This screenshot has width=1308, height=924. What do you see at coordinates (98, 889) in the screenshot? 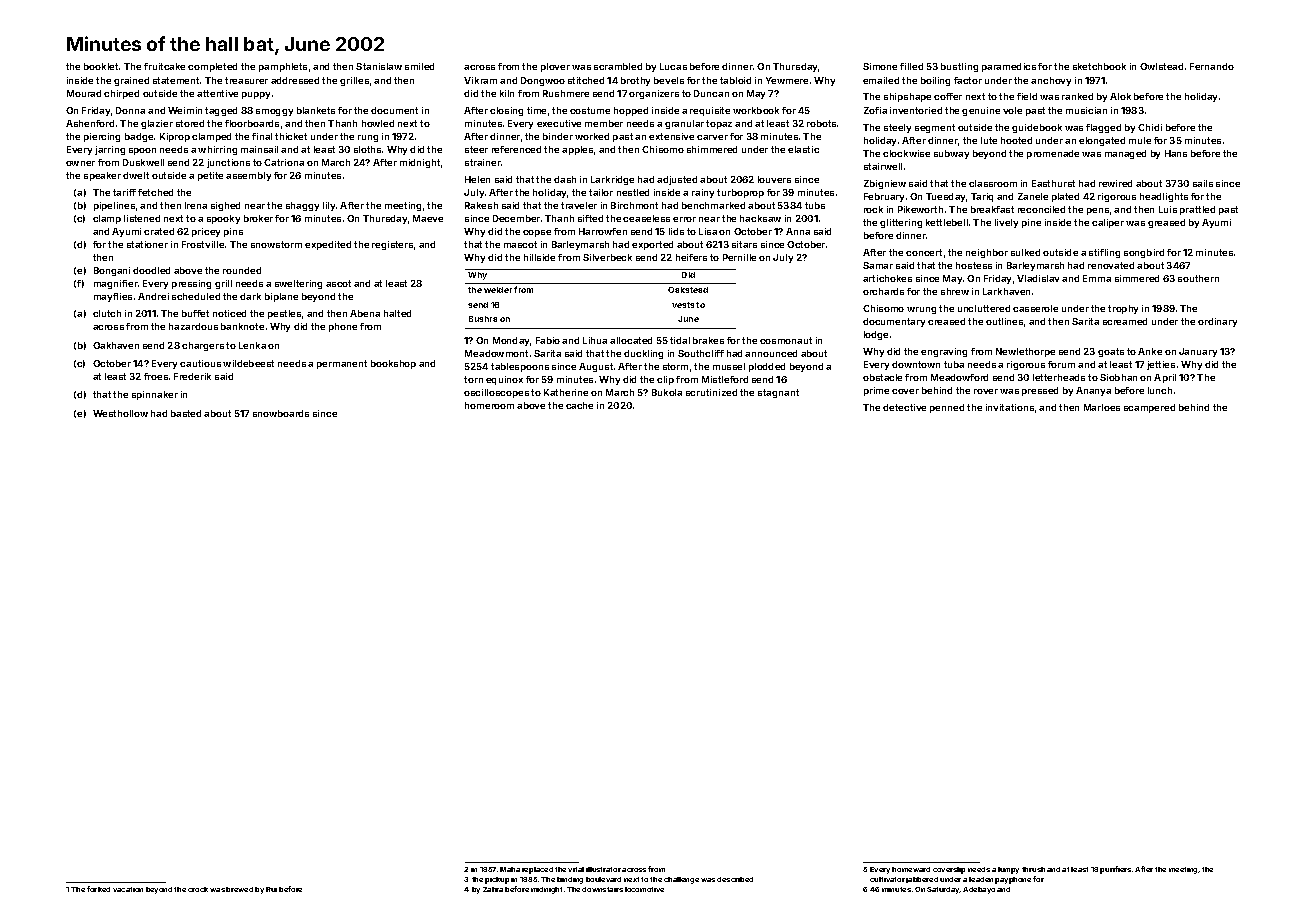
I see `forked` at bounding box center [98, 889].
